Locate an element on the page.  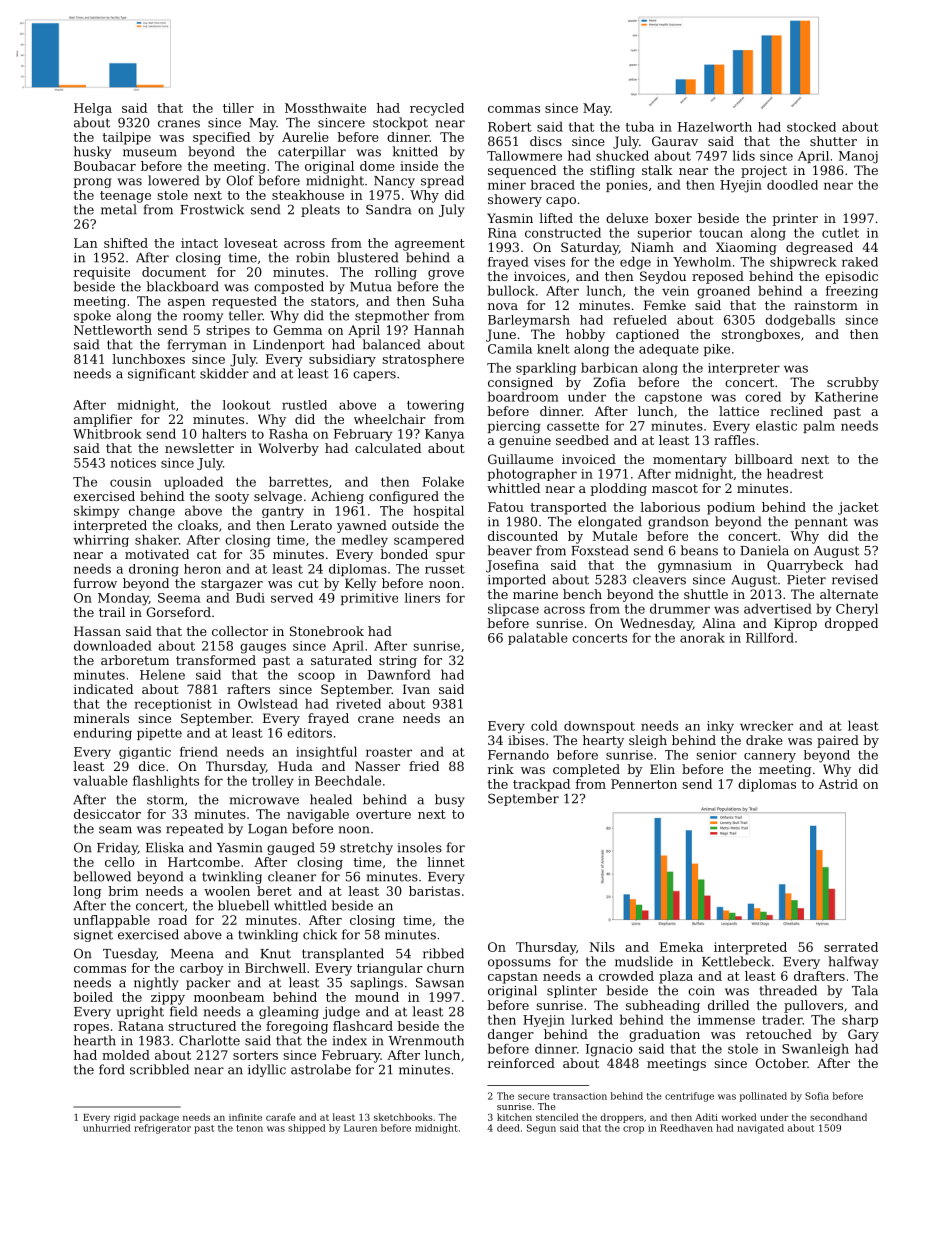
Segun is located at coordinates (541, 1129).
